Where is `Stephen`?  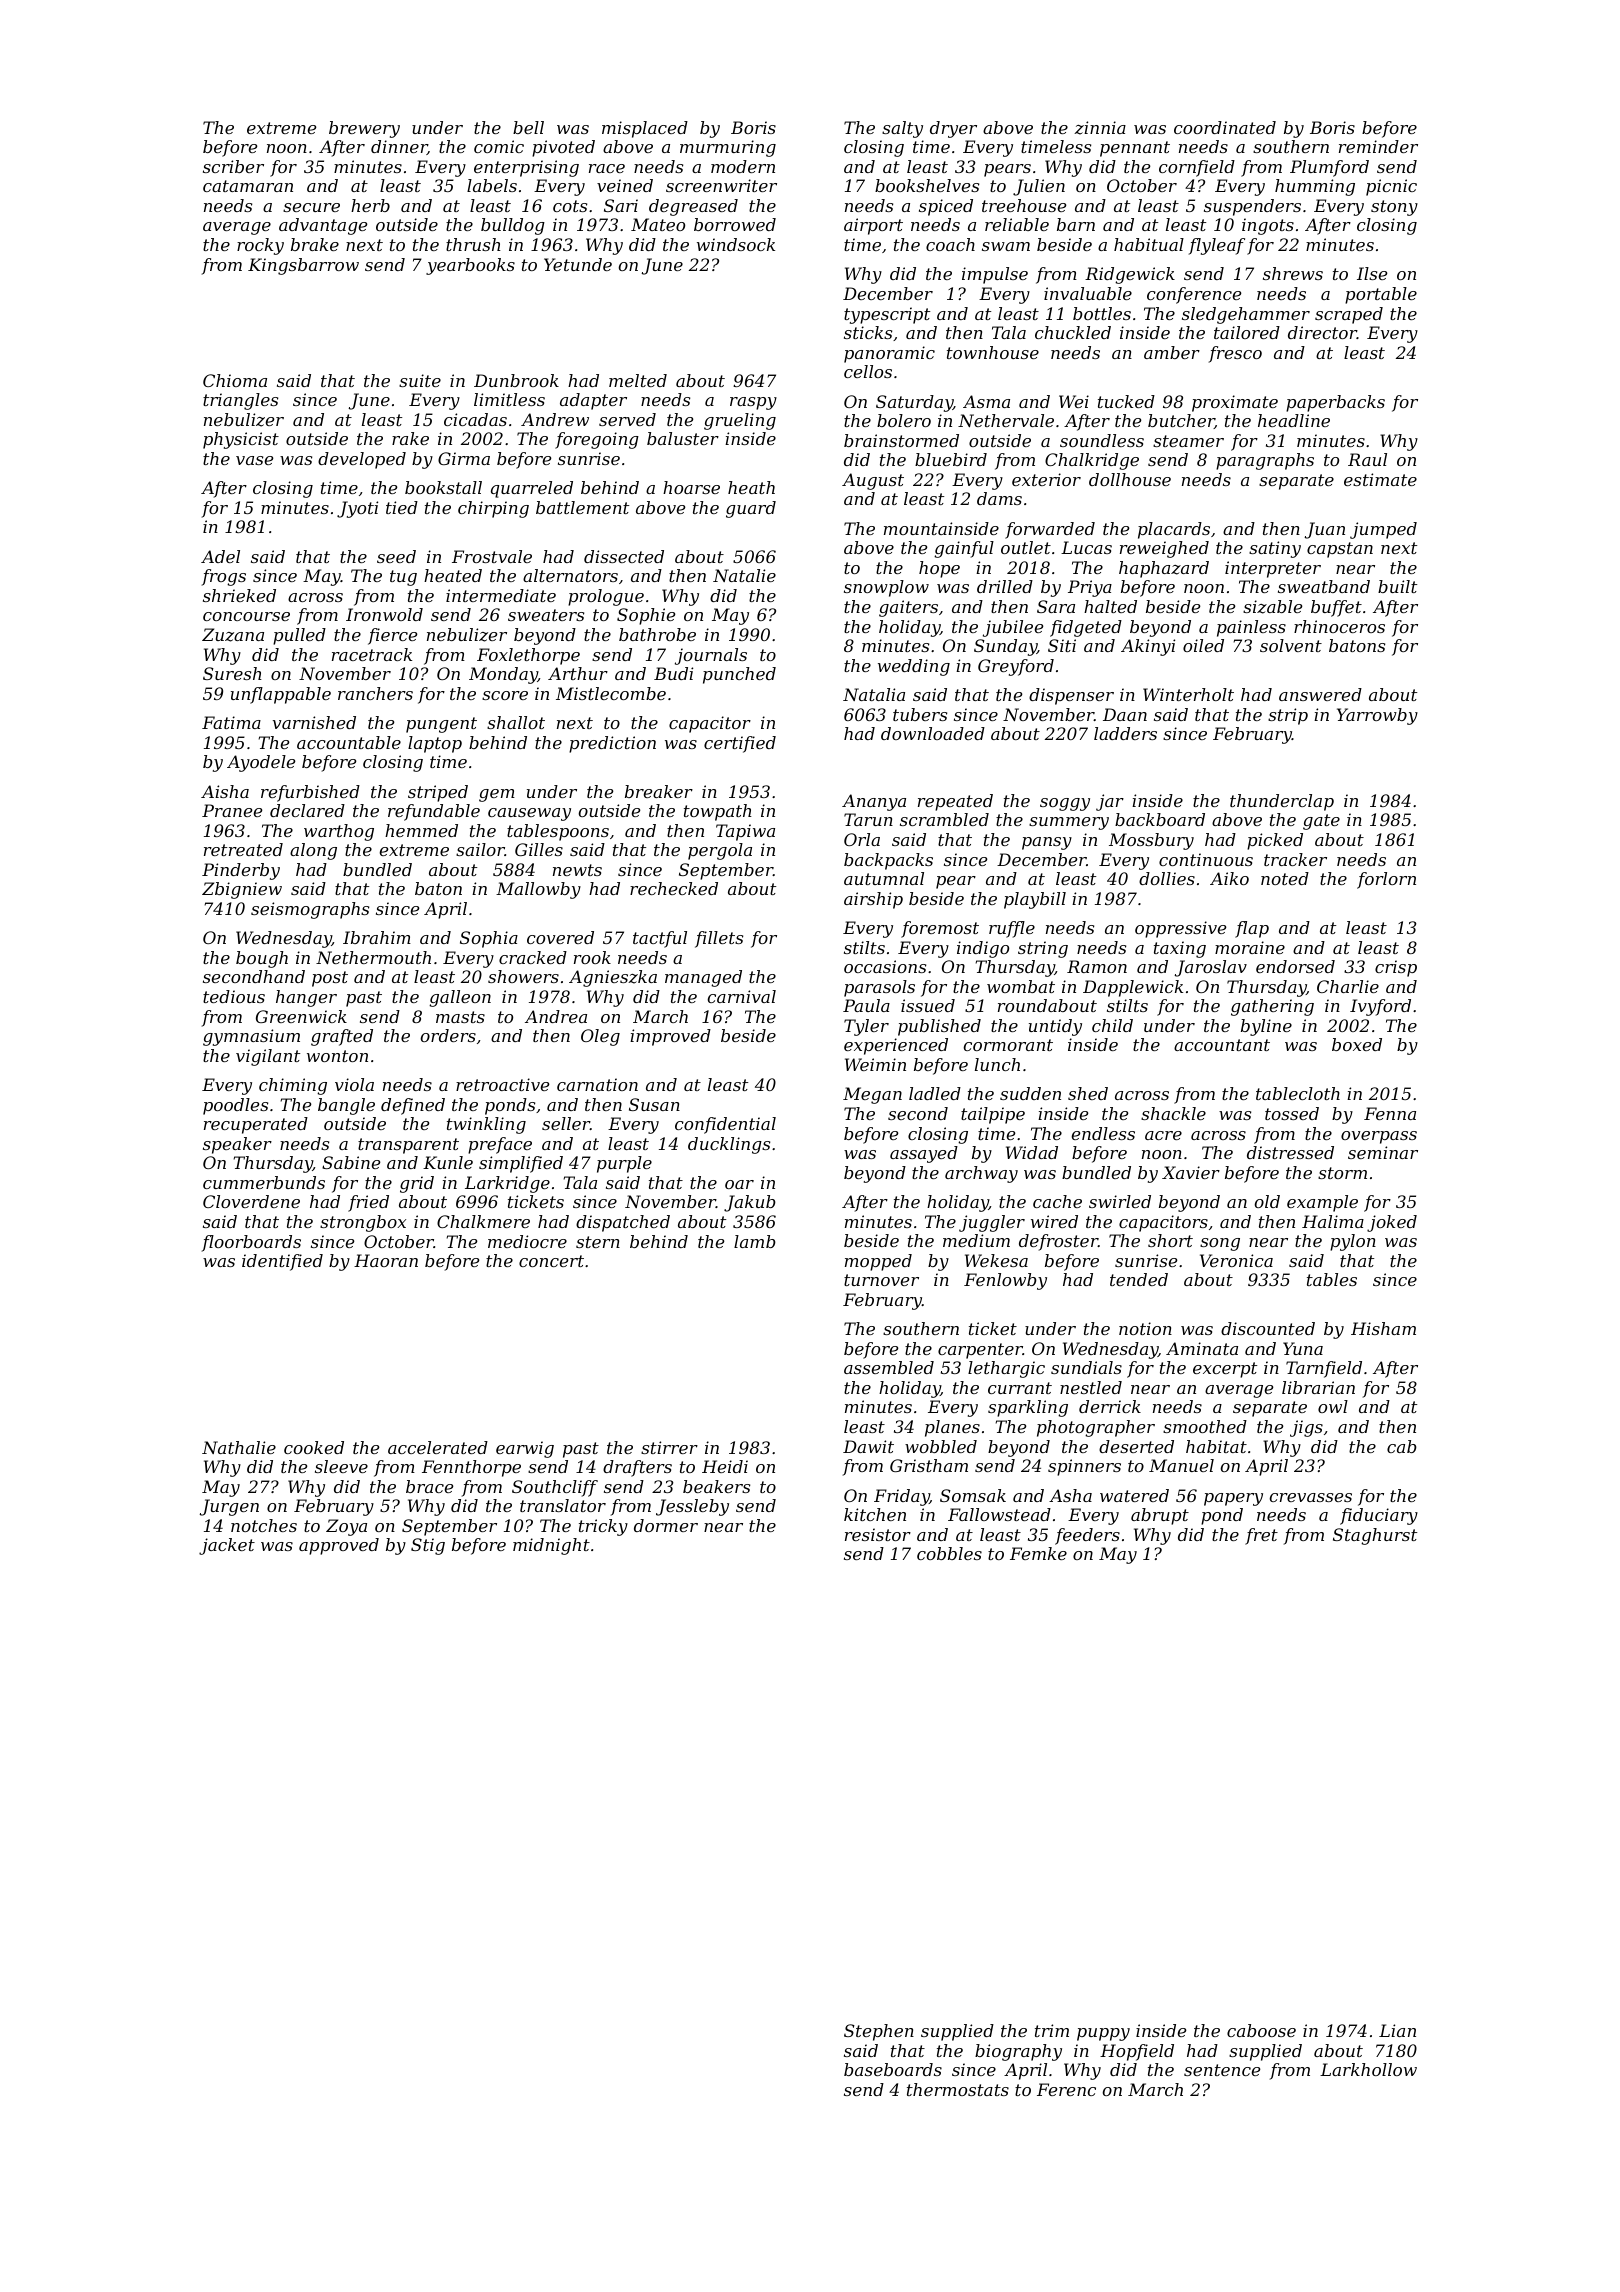 Stephen is located at coordinates (879, 2032).
